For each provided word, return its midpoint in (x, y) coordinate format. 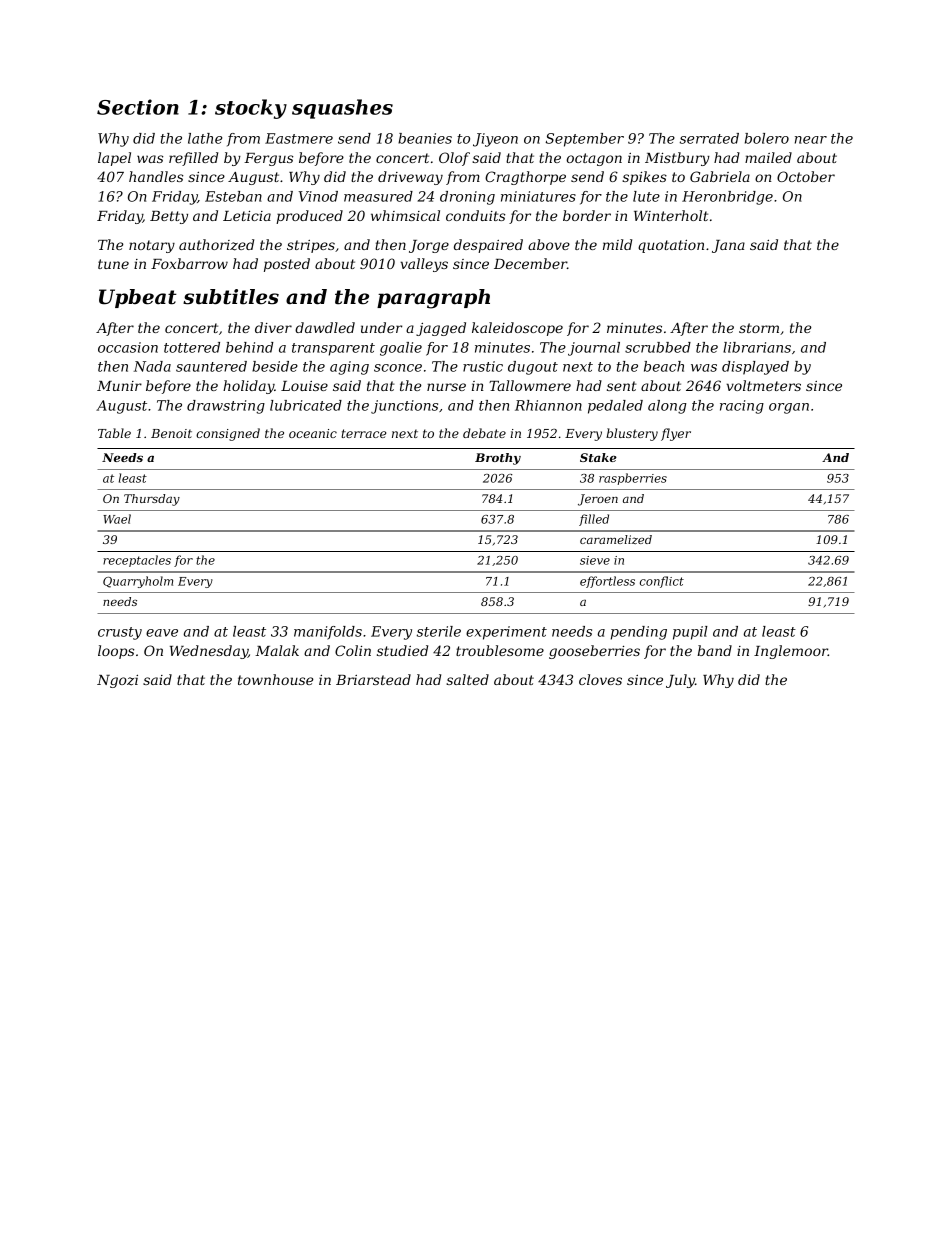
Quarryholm (138, 582)
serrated (709, 138)
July (680, 681)
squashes (342, 109)
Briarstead (373, 679)
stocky (251, 109)
